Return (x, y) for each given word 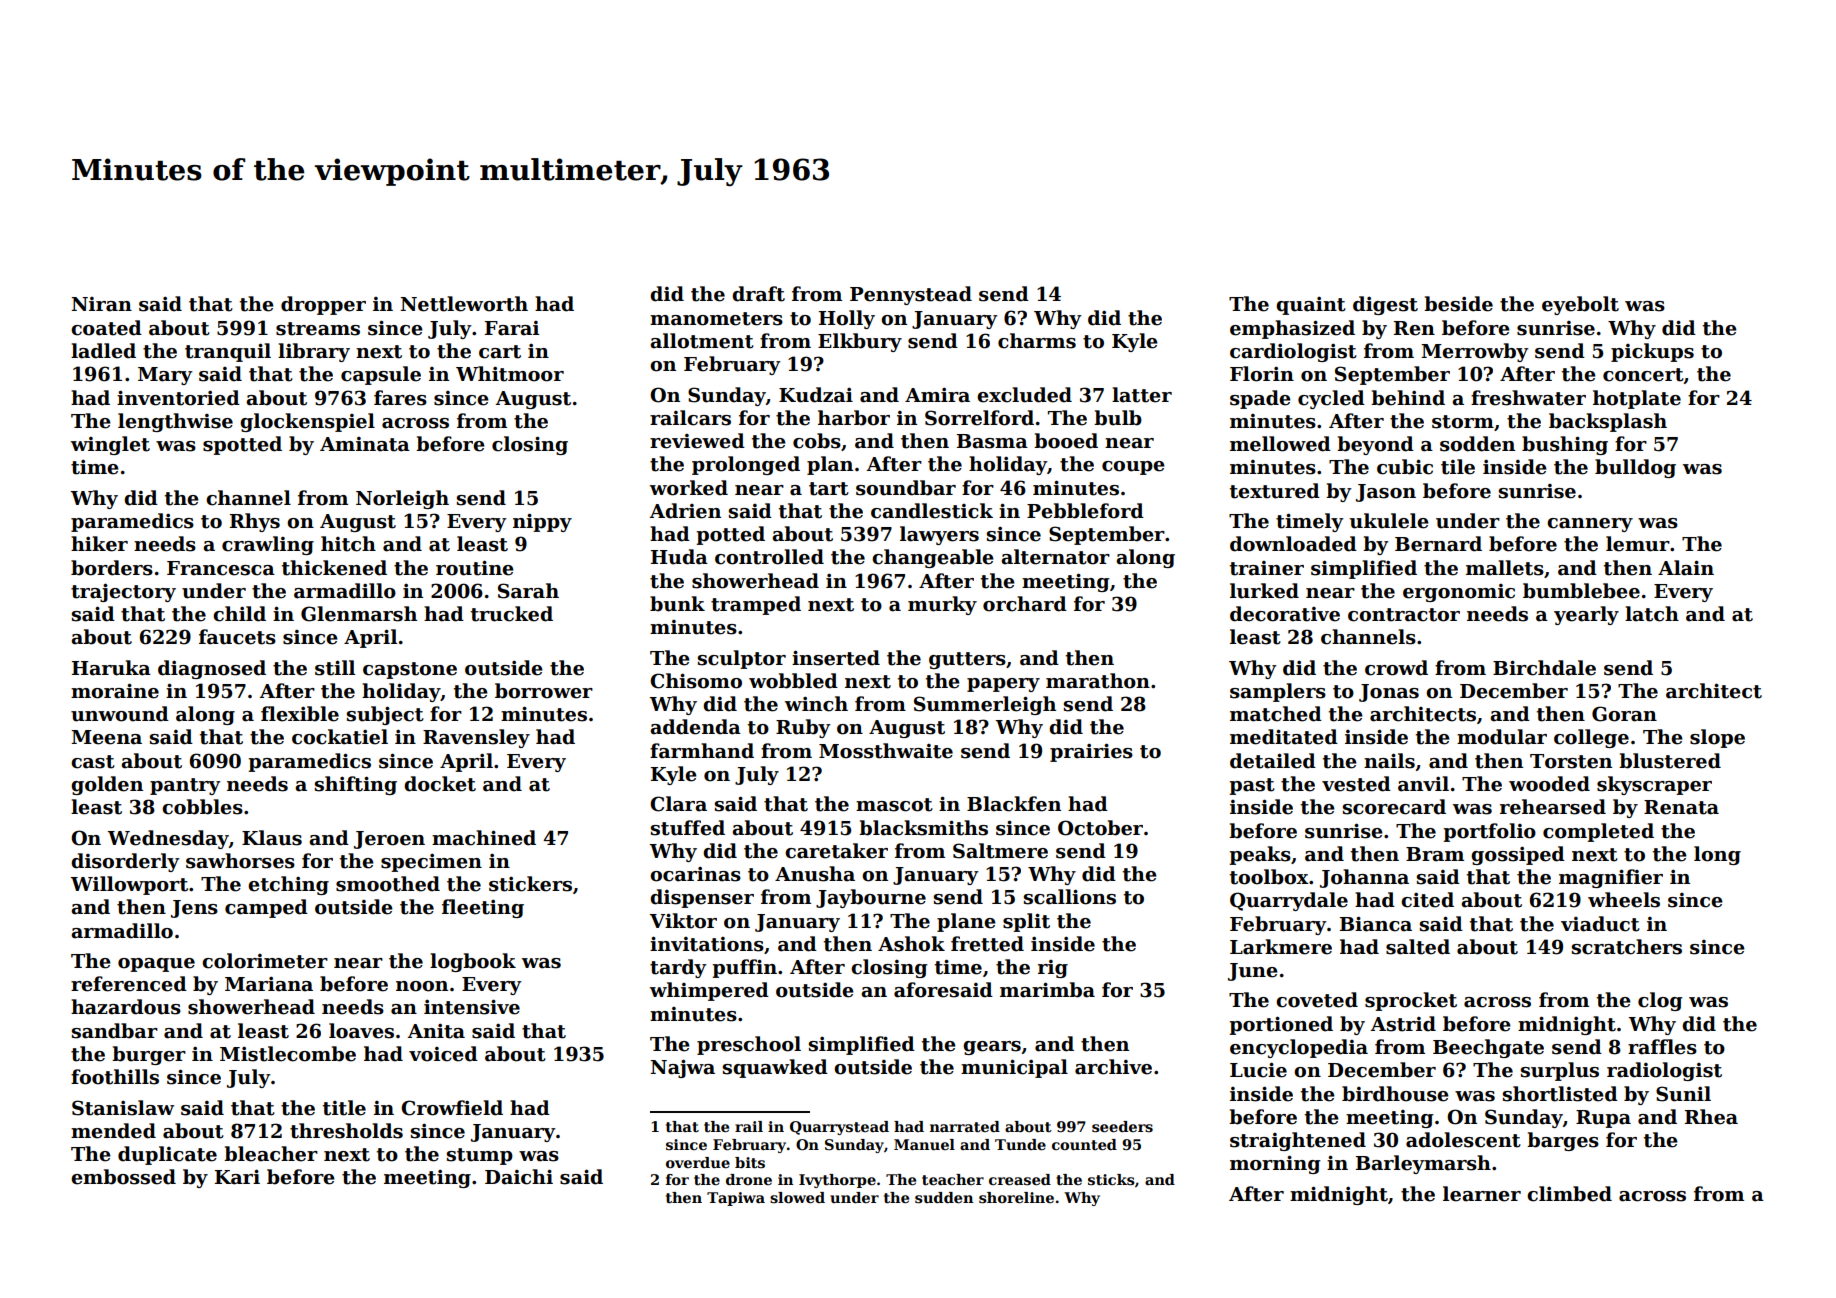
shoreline (1016, 1197)
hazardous (126, 1007)
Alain (1686, 568)
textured (1275, 491)
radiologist (1664, 1071)
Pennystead (911, 295)
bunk (677, 604)
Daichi (519, 1177)
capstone (410, 670)
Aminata (365, 444)
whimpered (709, 991)
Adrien (685, 511)
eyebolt (1580, 305)
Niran (102, 304)
